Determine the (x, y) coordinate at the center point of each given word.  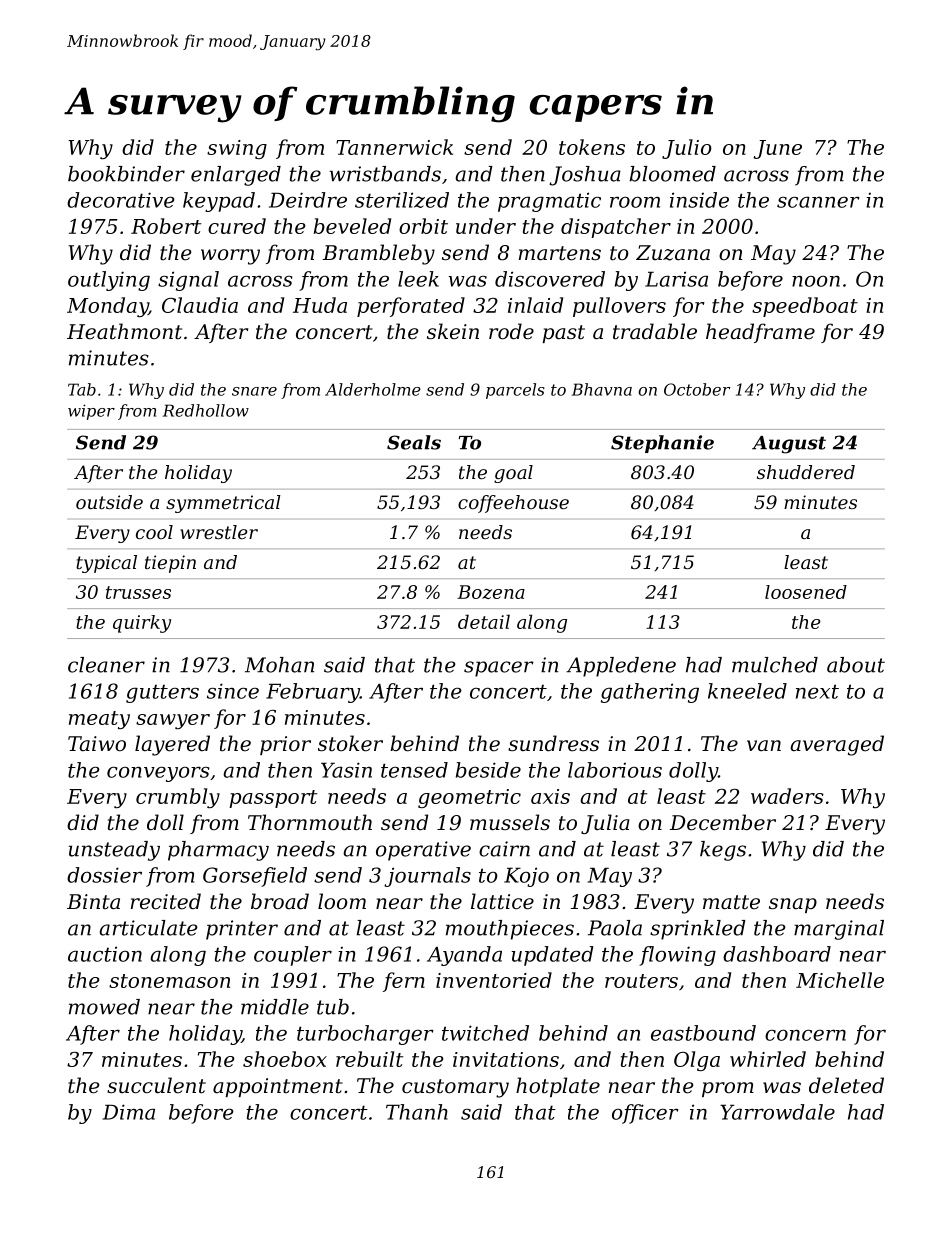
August (789, 445)
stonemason (169, 981)
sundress (553, 743)
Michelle (840, 980)
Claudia (200, 305)
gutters (162, 693)
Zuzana (673, 253)
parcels (515, 391)
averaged (837, 745)
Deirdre (308, 200)
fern (404, 982)
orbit (423, 226)
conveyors (158, 774)
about (856, 665)
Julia (605, 824)
